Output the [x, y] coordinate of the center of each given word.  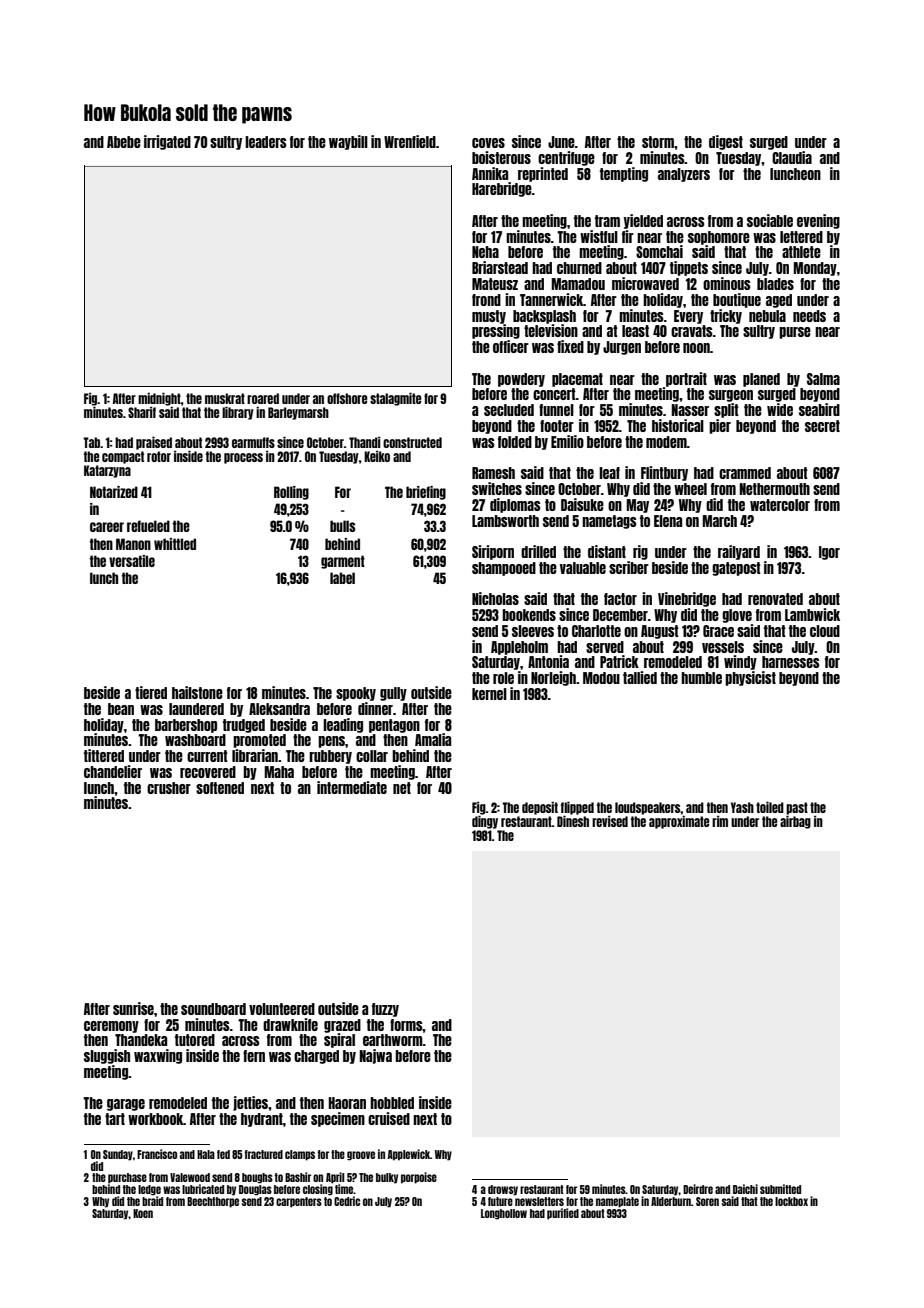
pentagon [394, 726]
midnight [159, 399]
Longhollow [504, 1214]
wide [780, 409]
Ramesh [493, 473]
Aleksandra [279, 709]
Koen [143, 1213]
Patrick [619, 661]
